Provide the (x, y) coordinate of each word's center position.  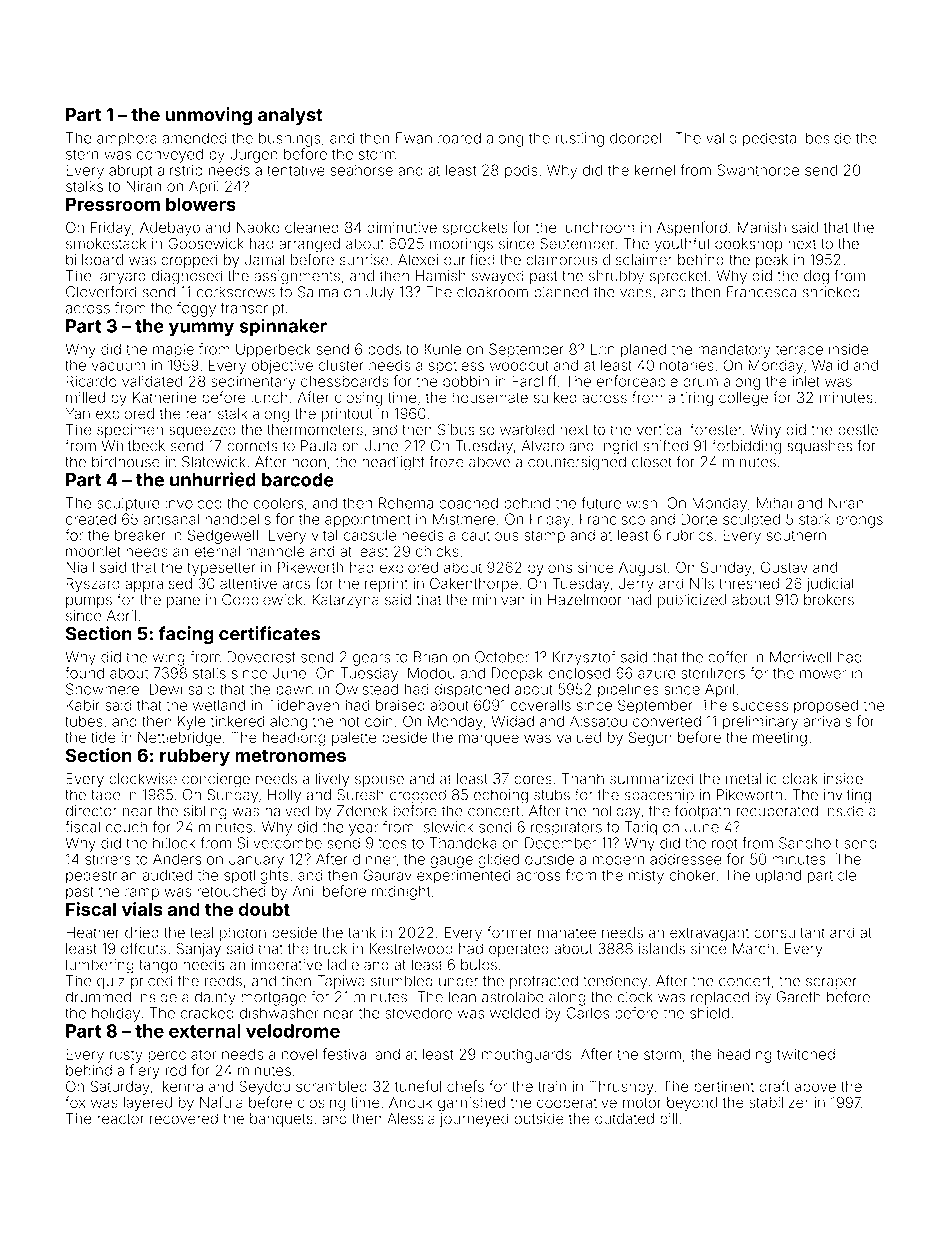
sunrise (364, 260)
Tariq (641, 828)
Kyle (192, 723)
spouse (379, 781)
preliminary (760, 722)
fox (75, 1102)
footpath (702, 811)
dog (816, 277)
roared (459, 138)
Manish (762, 227)
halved (287, 811)
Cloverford (101, 291)
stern (82, 154)
